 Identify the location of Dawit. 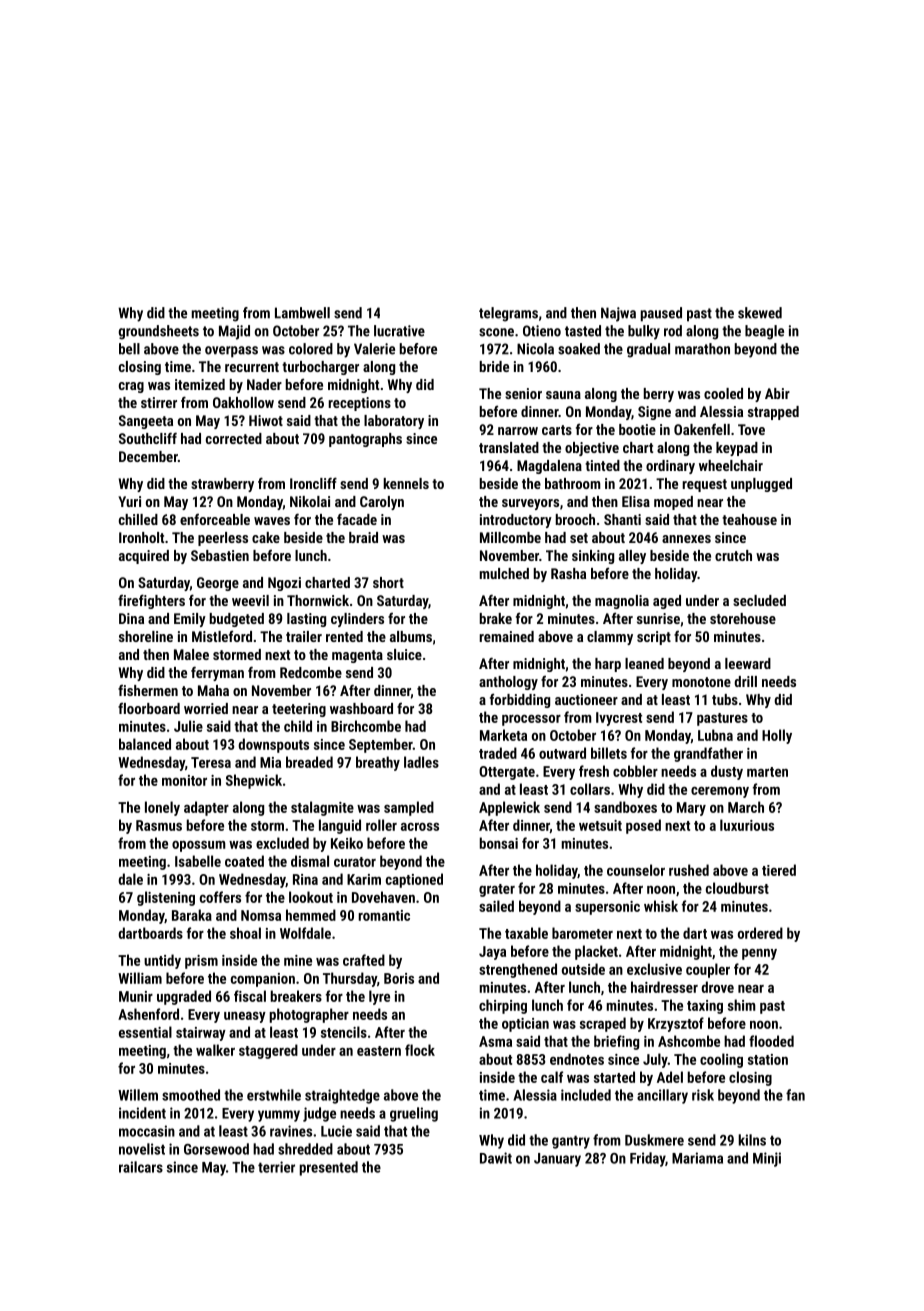
(496, 1158).
